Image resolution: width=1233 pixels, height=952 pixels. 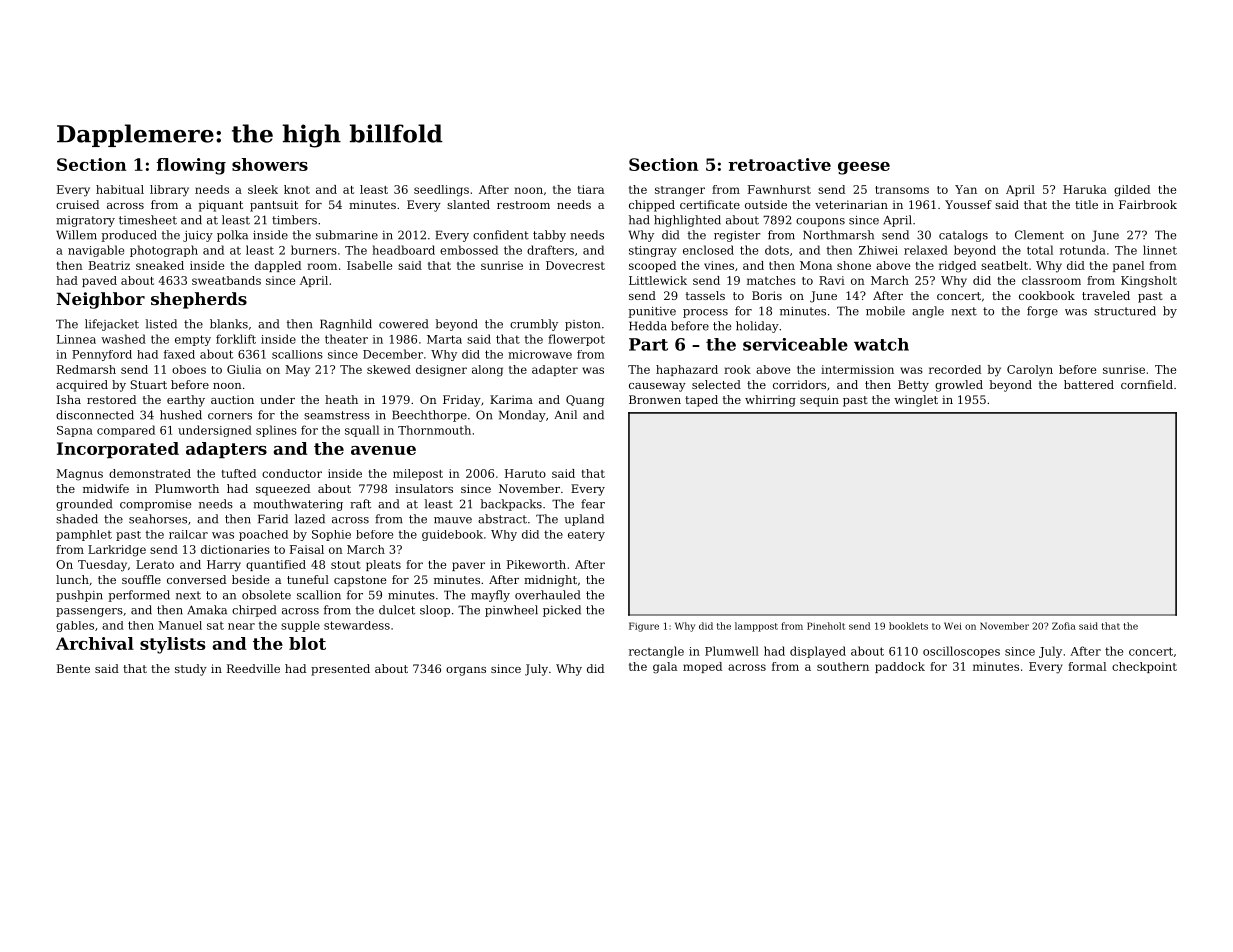 What do you see at coordinates (779, 164) in the screenshot?
I see `retroactive` at bounding box center [779, 164].
